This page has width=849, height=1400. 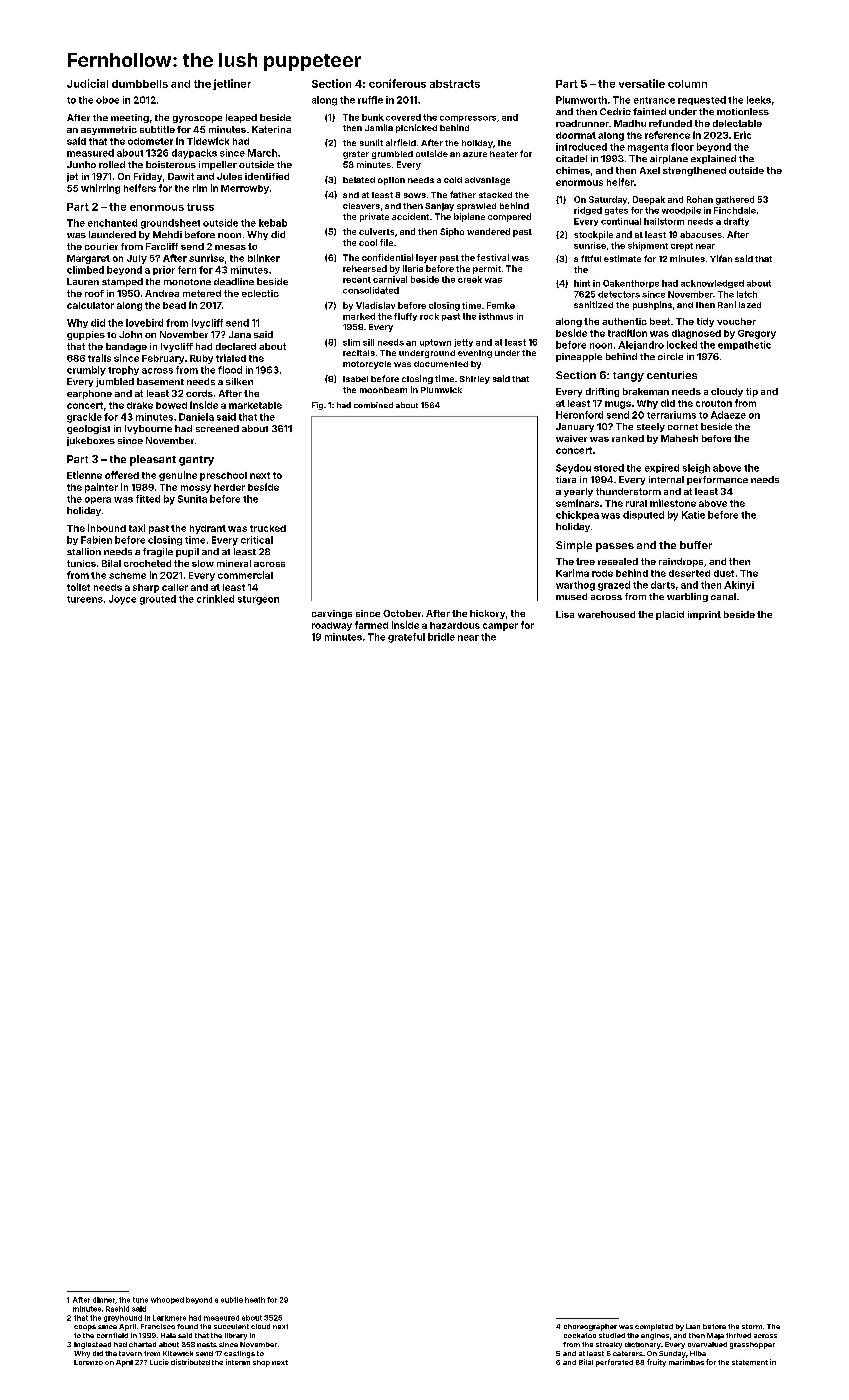 I want to click on jetliner, so click(x=232, y=84).
